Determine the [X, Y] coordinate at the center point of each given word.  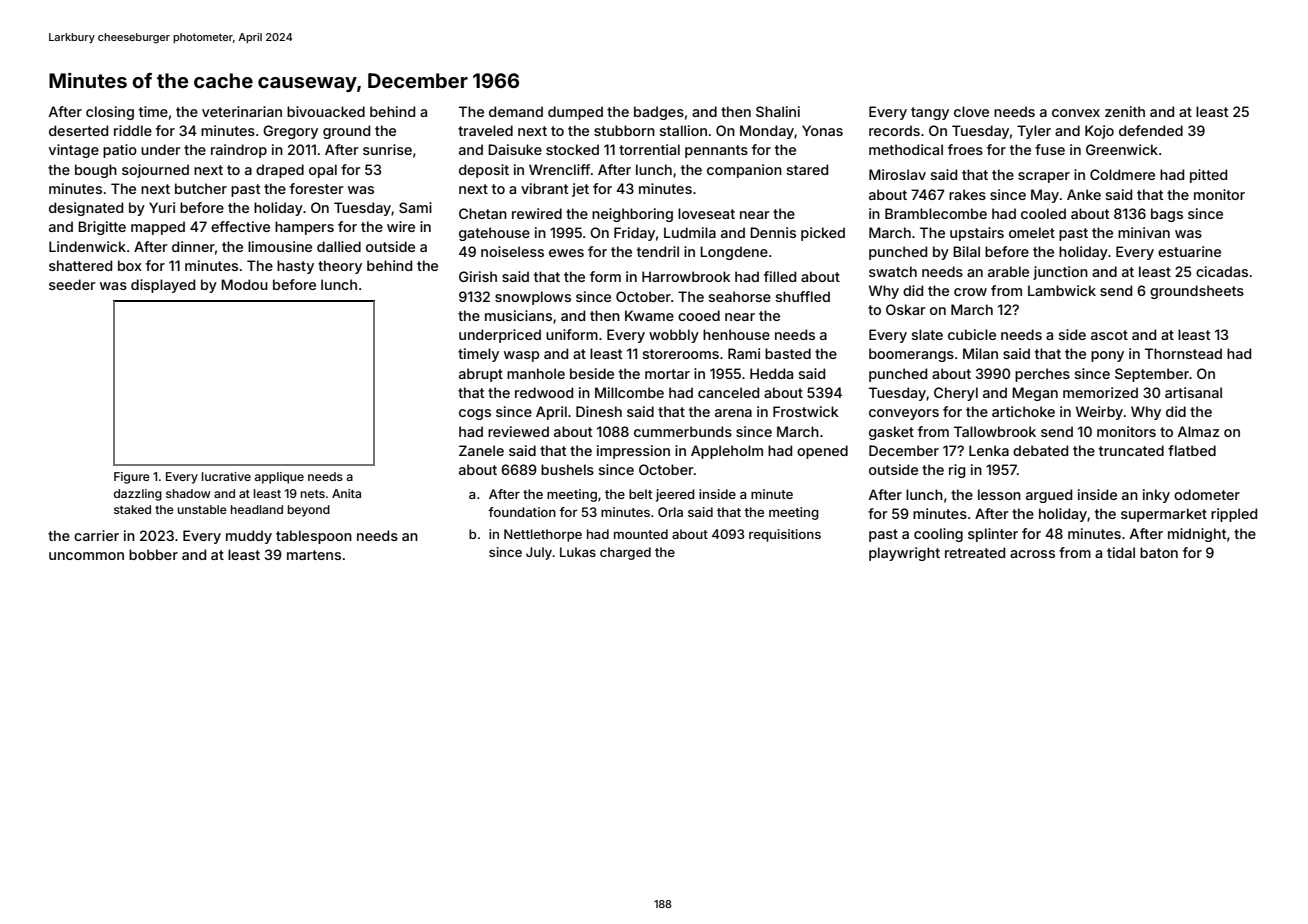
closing [110, 113]
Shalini [778, 111]
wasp [521, 356]
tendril [658, 251]
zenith [1125, 111]
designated [86, 209]
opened [822, 452]
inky [1156, 496]
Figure [132, 478]
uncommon [86, 556]
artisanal [1193, 392]
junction [1060, 273]
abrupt [481, 375]
